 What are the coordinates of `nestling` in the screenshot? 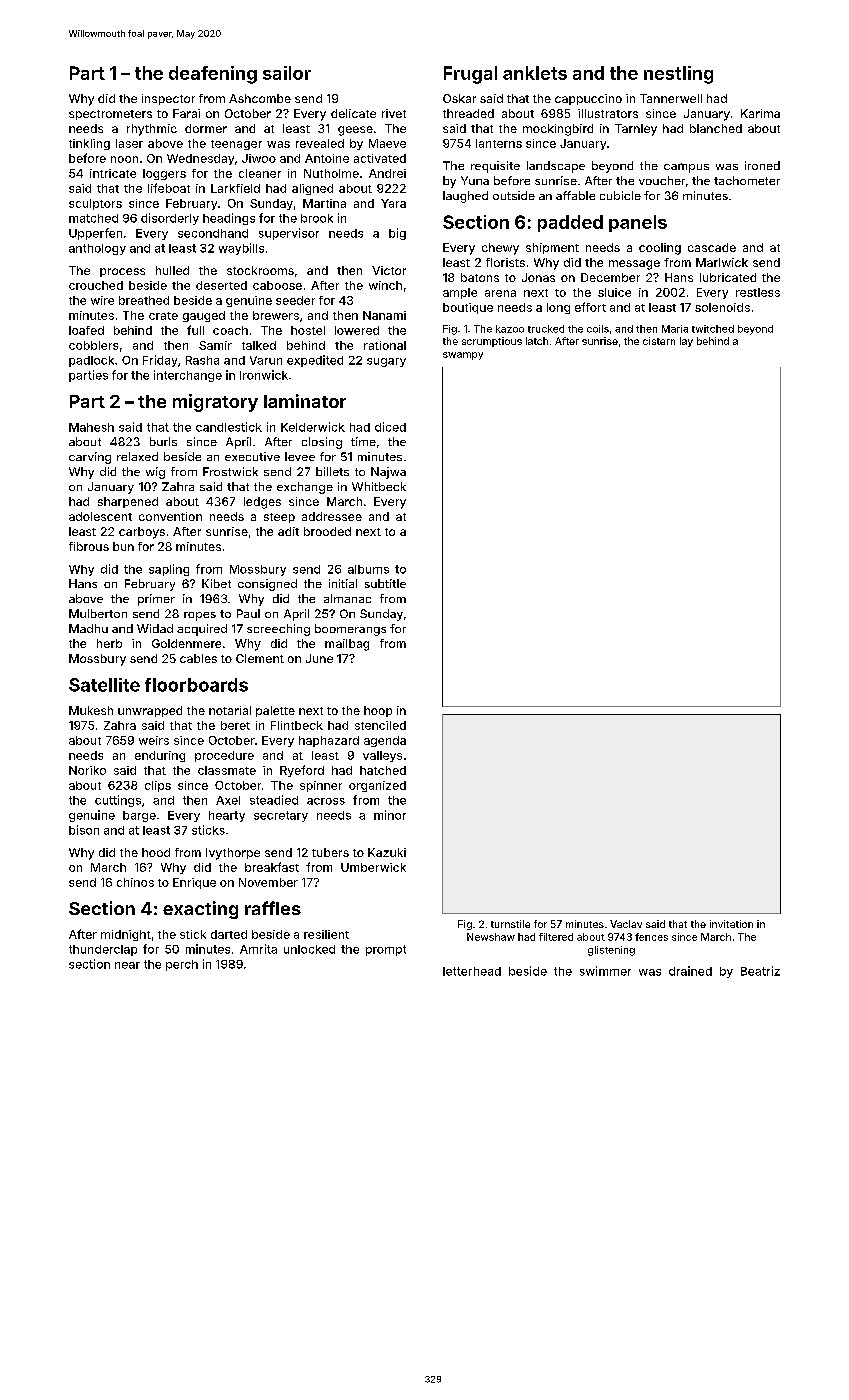 It's located at (678, 75).
